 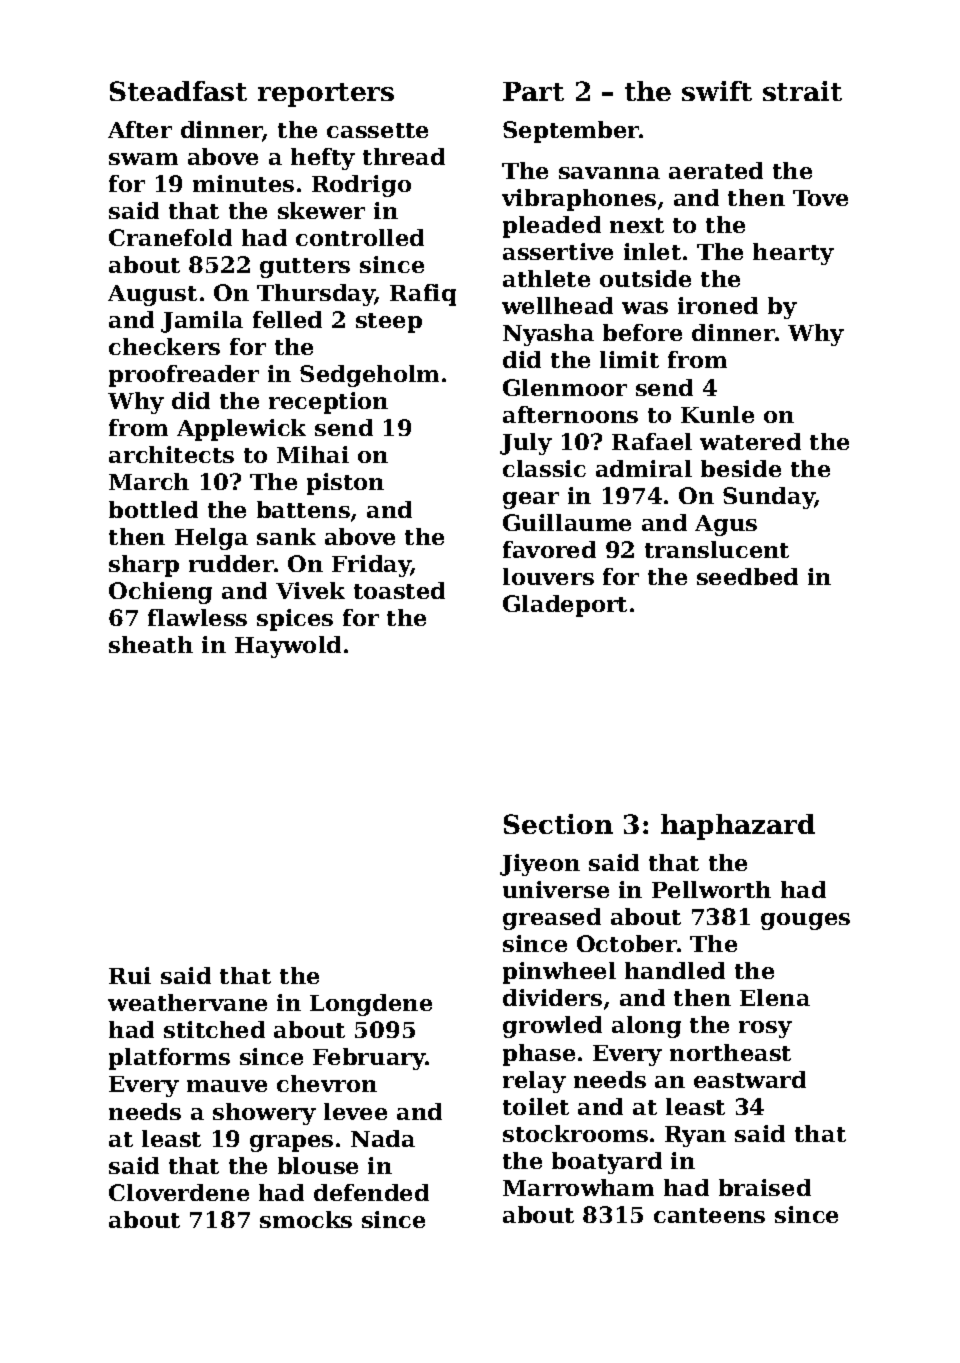 I want to click on Guillaume, so click(x=567, y=522).
